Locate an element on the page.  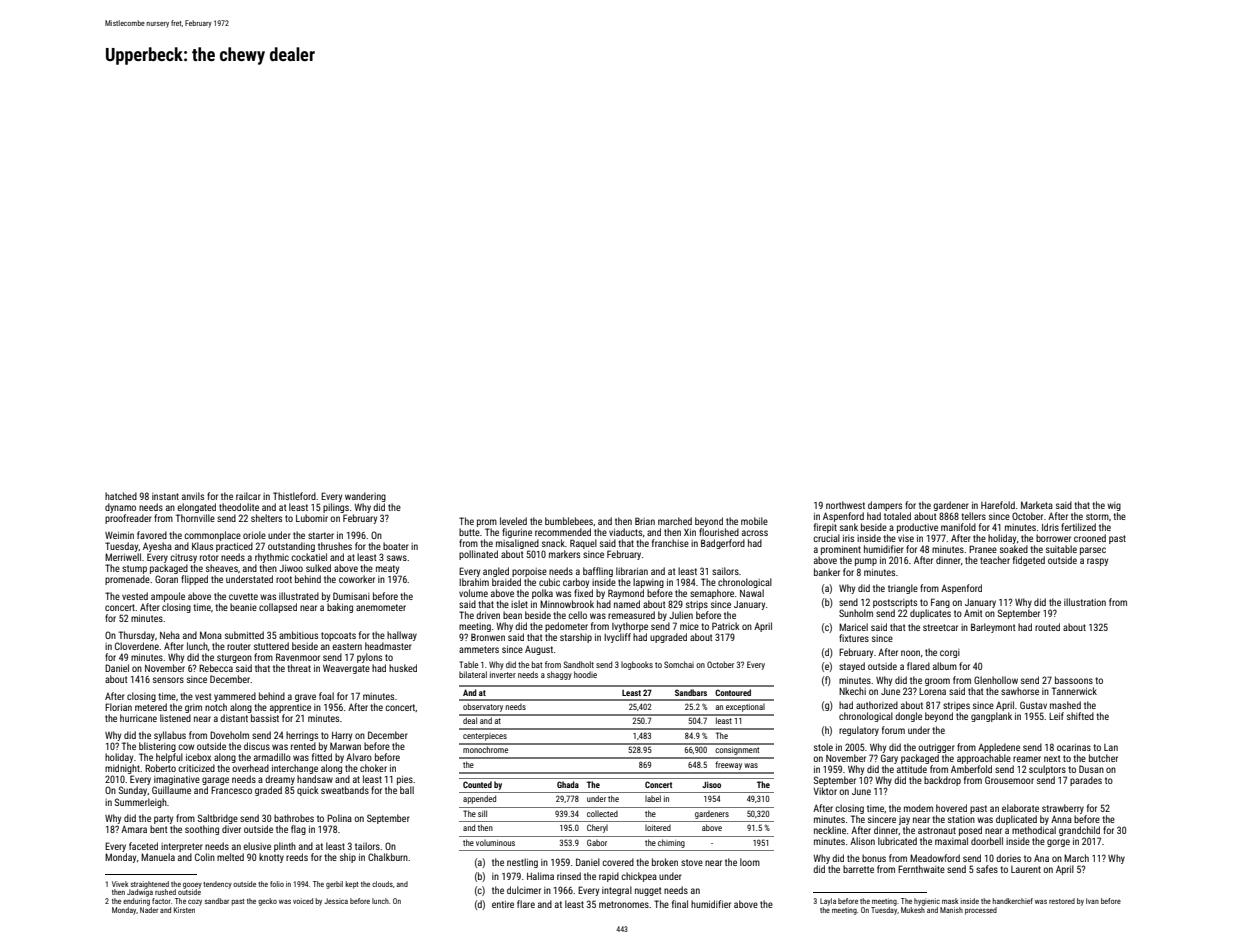
Amit is located at coordinates (973, 613).
